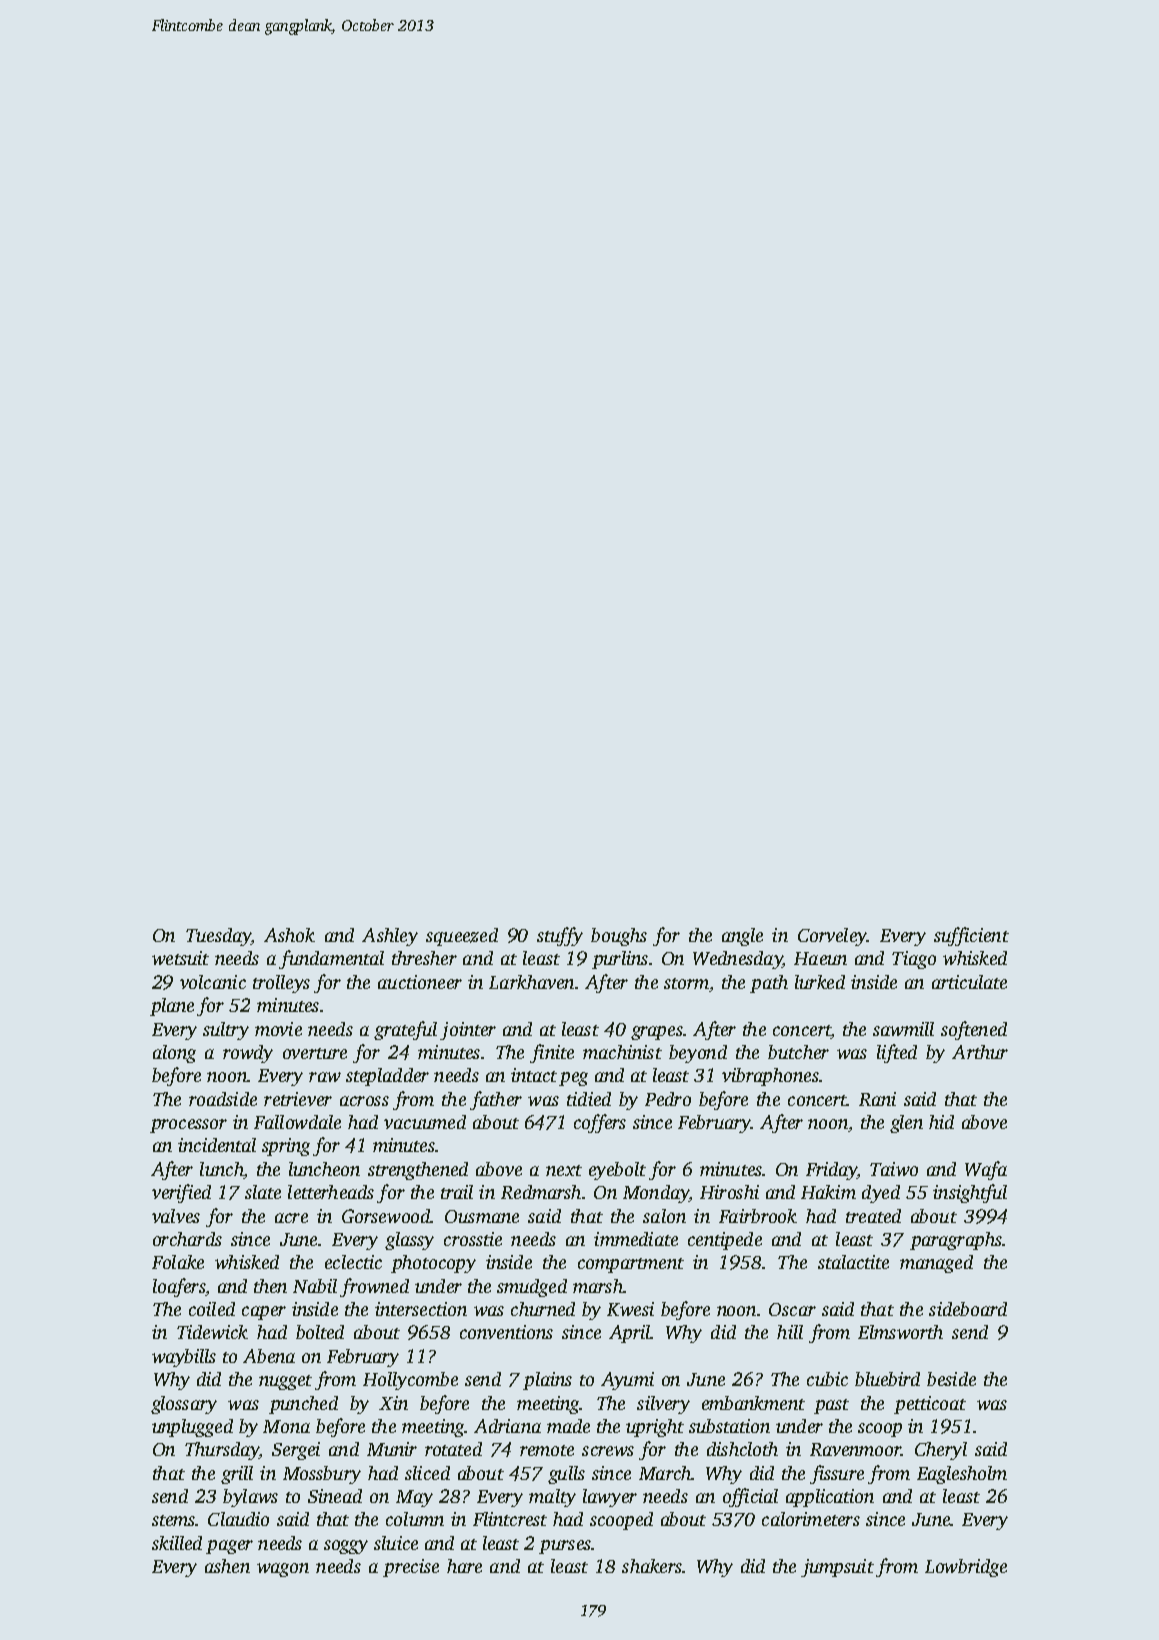  Describe the element at coordinates (187, 1239) in the screenshot. I see `orchards` at that location.
